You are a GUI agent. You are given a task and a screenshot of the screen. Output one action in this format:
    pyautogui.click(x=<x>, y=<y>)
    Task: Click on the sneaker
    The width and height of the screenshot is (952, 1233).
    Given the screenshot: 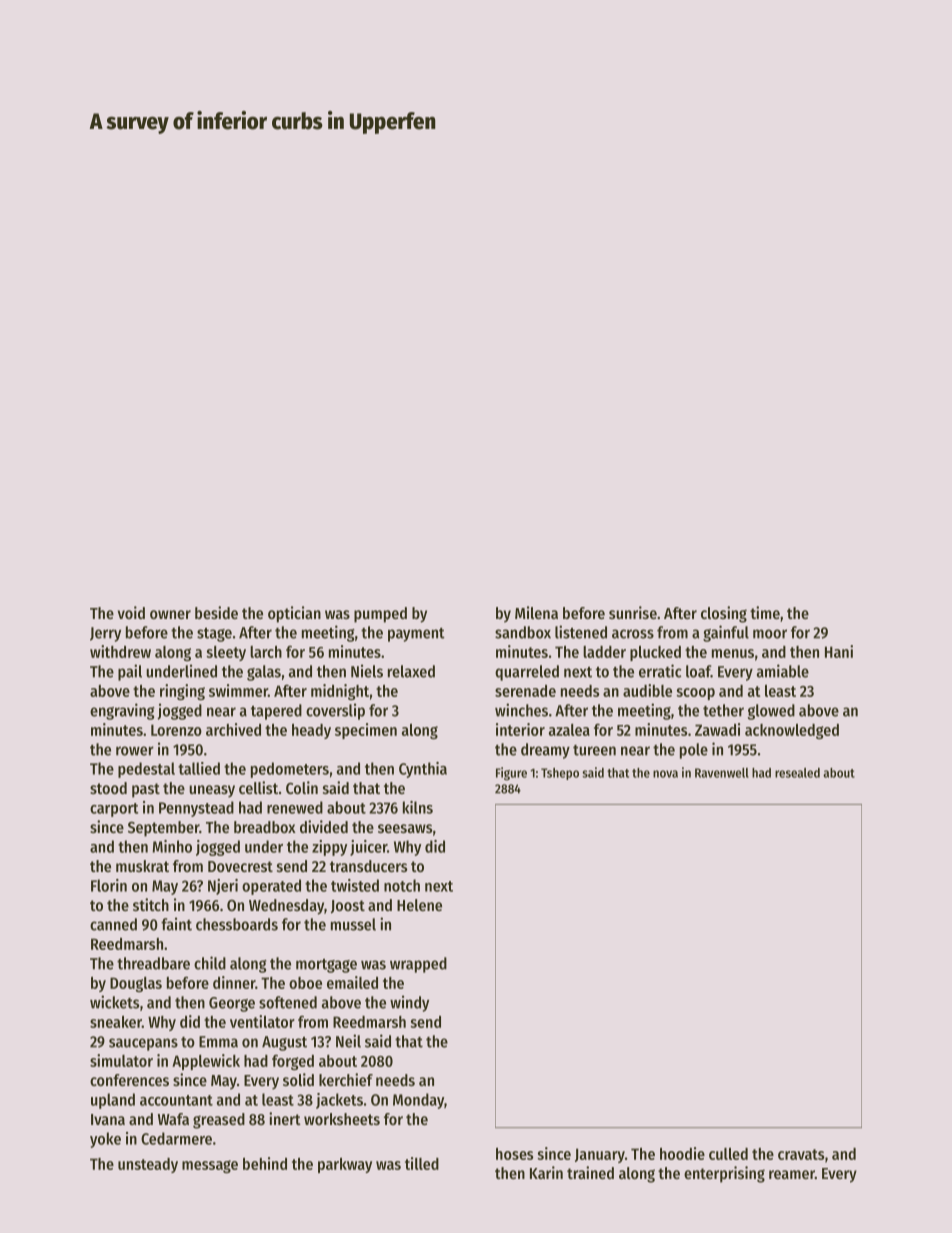 What is the action you would take?
    pyautogui.click(x=116, y=1022)
